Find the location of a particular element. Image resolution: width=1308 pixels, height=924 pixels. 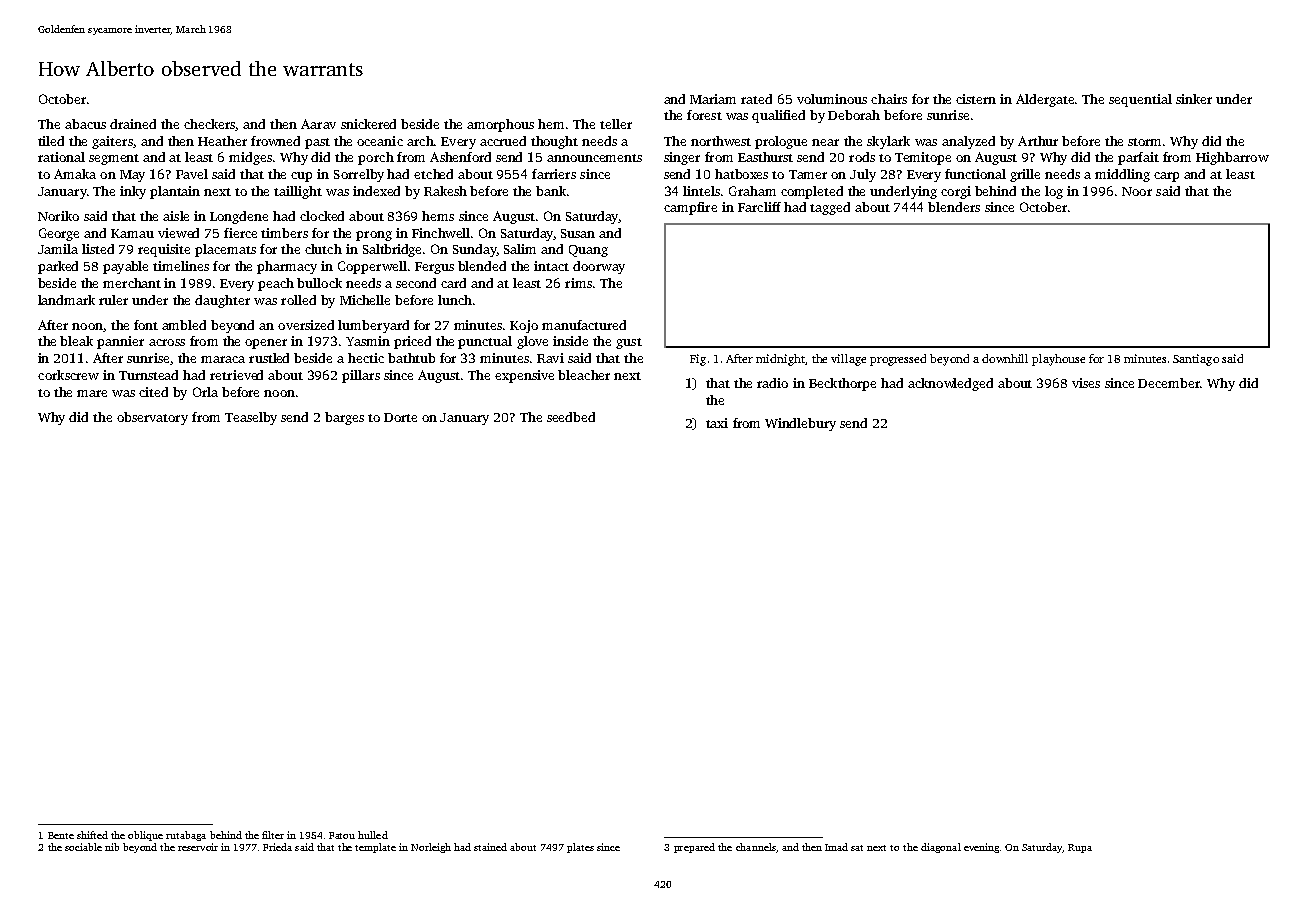

Mariam is located at coordinates (713, 99).
